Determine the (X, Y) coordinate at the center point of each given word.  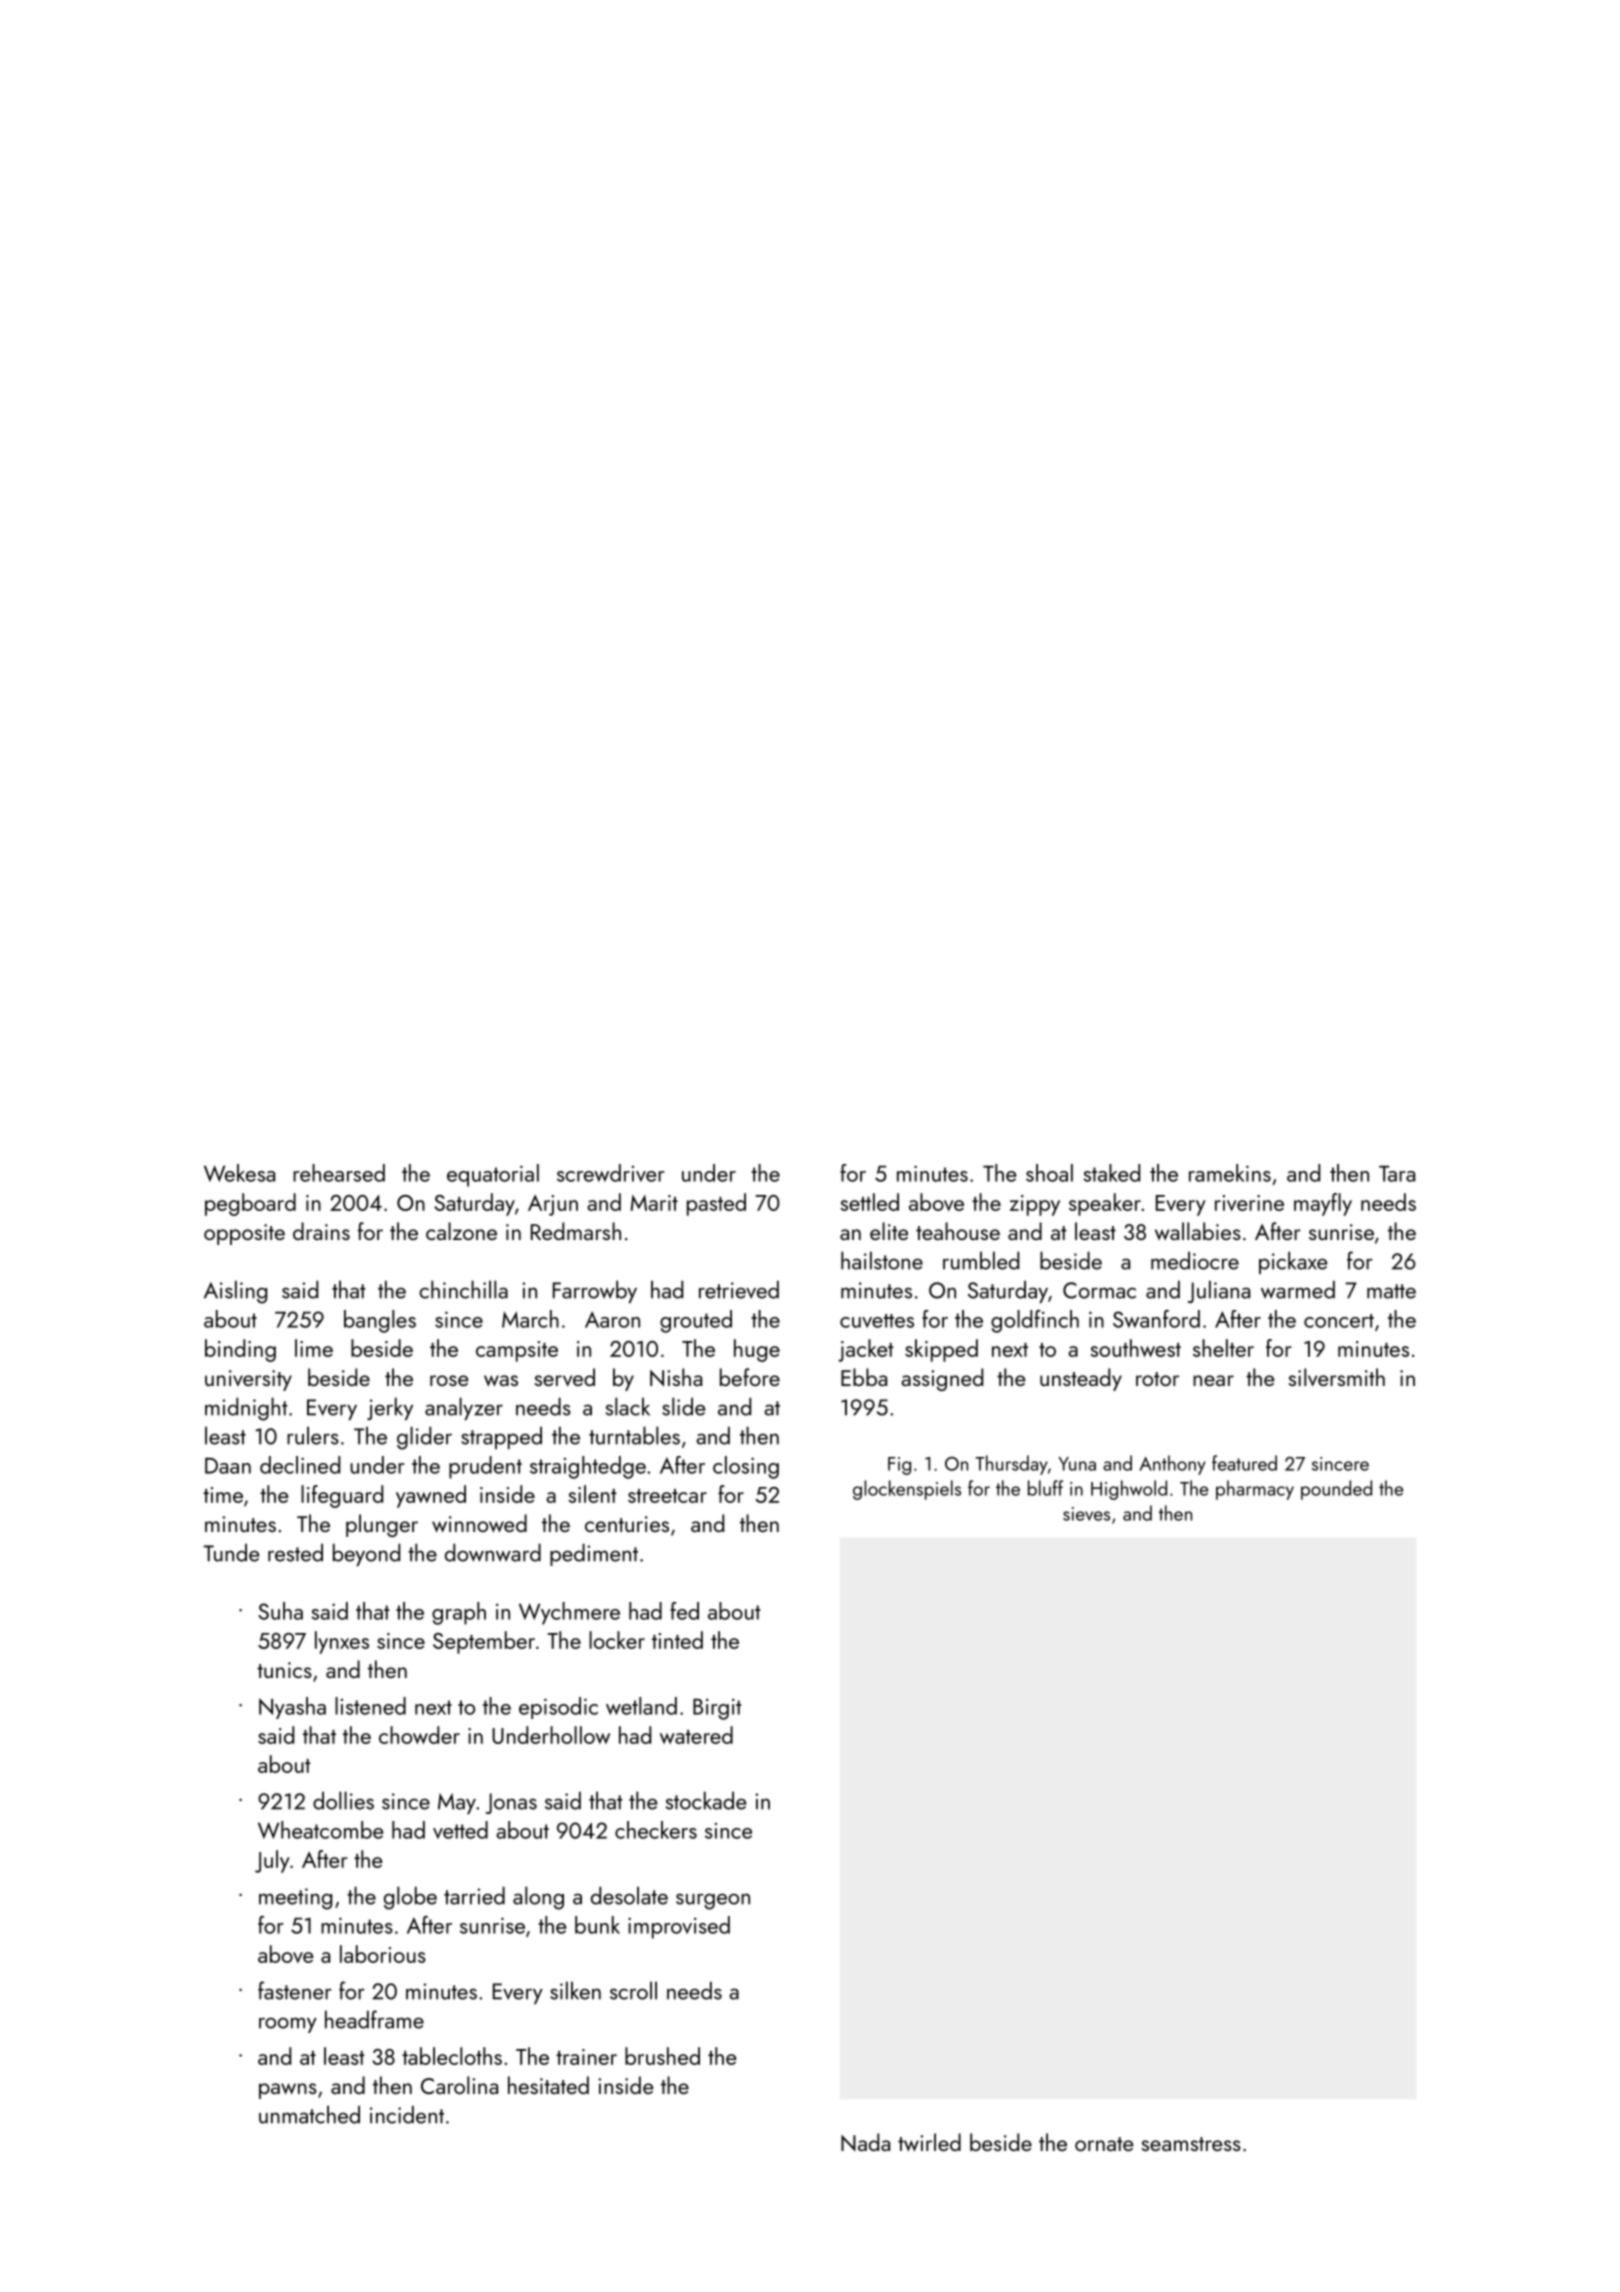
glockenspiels (907, 1490)
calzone (461, 1231)
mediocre (1195, 1260)
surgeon (713, 1901)
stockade (706, 1800)
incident (407, 2114)
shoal (1049, 1173)
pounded (1336, 1490)
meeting (295, 1899)
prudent (485, 1467)
